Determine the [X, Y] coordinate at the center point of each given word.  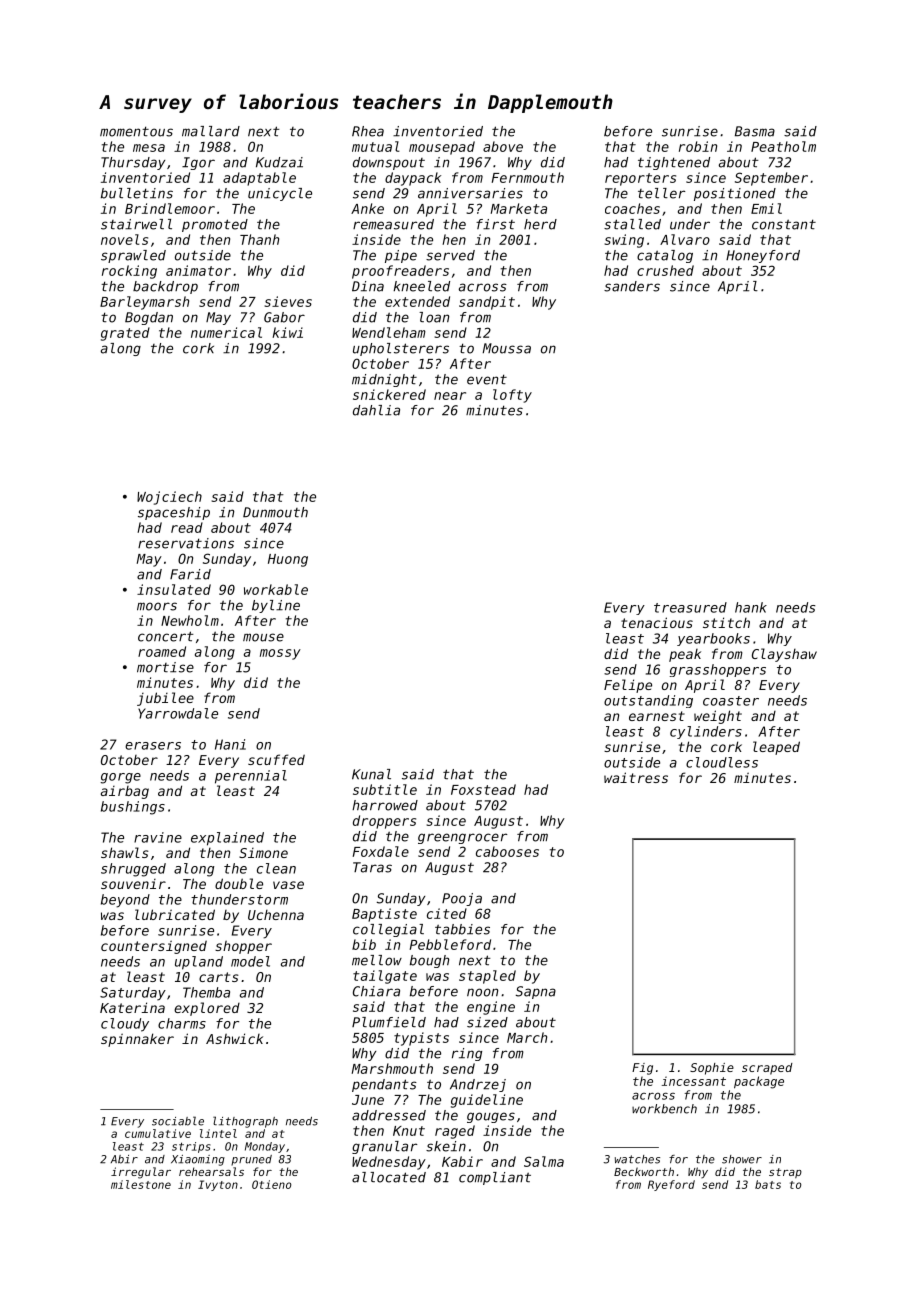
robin [698, 146]
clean [276, 868]
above [503, 146]
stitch [726, 622]
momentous [136, 131]
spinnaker [137, 1040]
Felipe [628, 686]
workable [276, 589]
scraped [767, 1069]
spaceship [174, 513]
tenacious [657, 622]
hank [751, 607]
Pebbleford [450, 944]
